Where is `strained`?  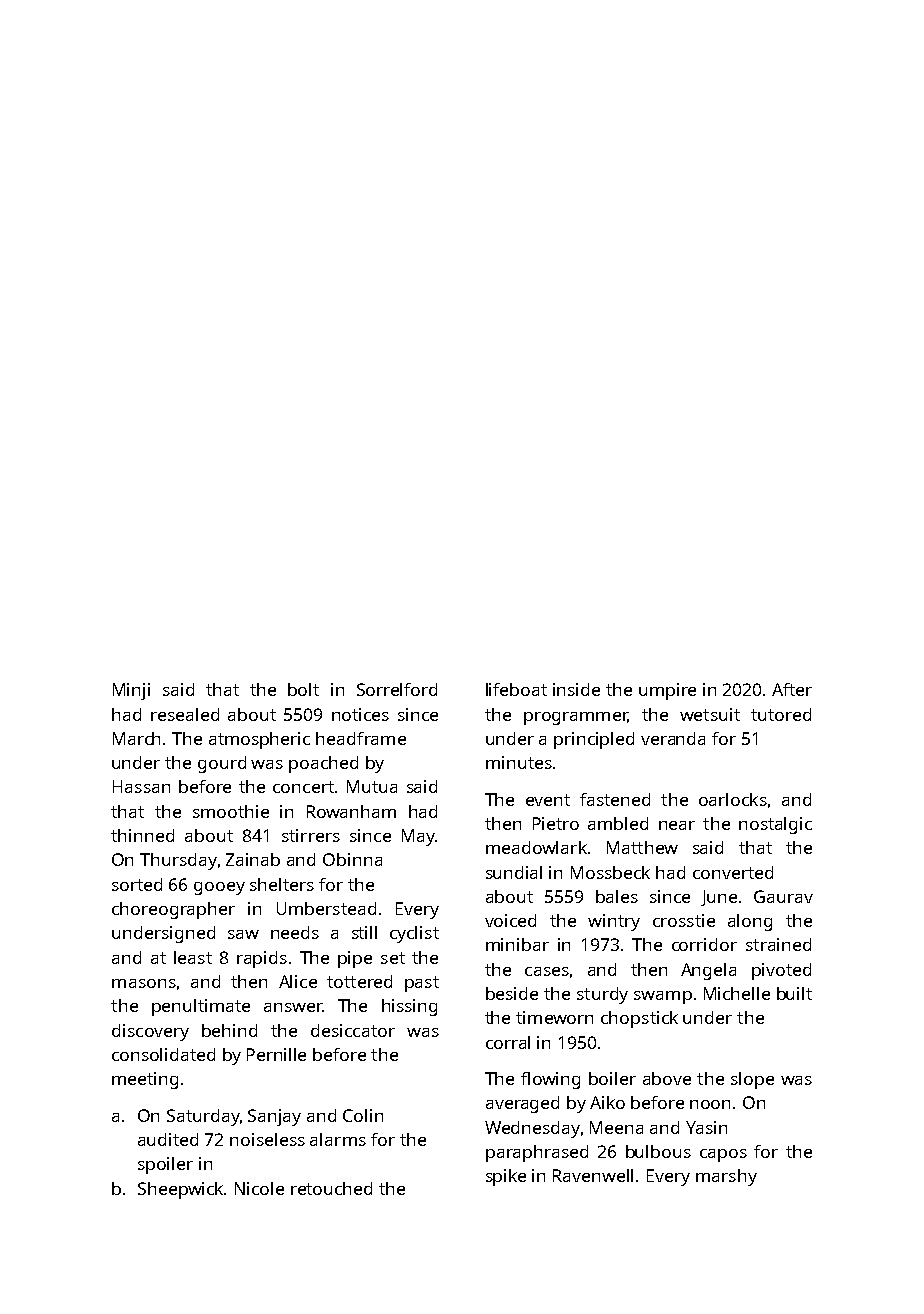 strained is located at coordinates (778, 944).
